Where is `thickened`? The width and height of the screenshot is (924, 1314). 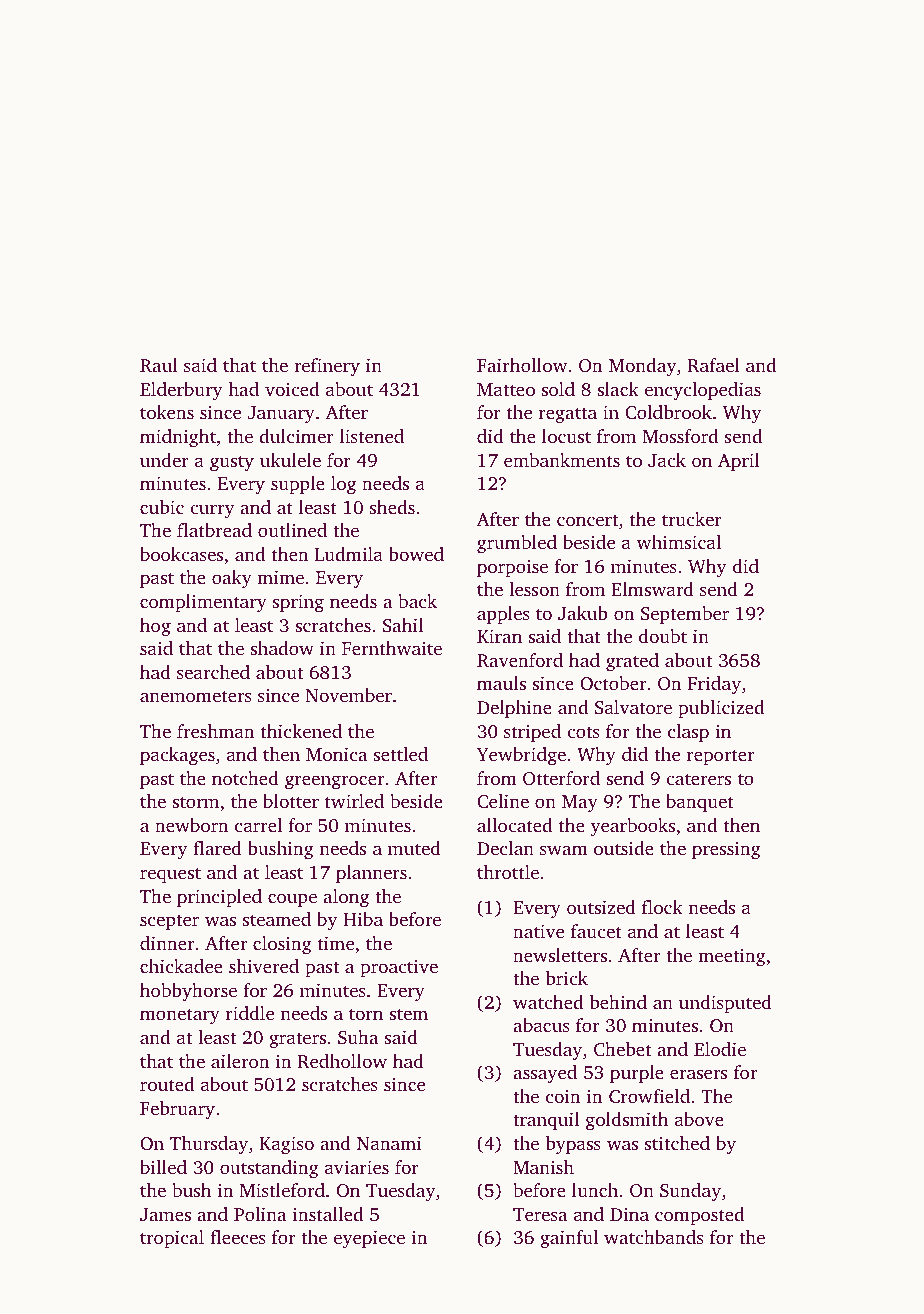
thickened is located at coordinates (301, 731).
